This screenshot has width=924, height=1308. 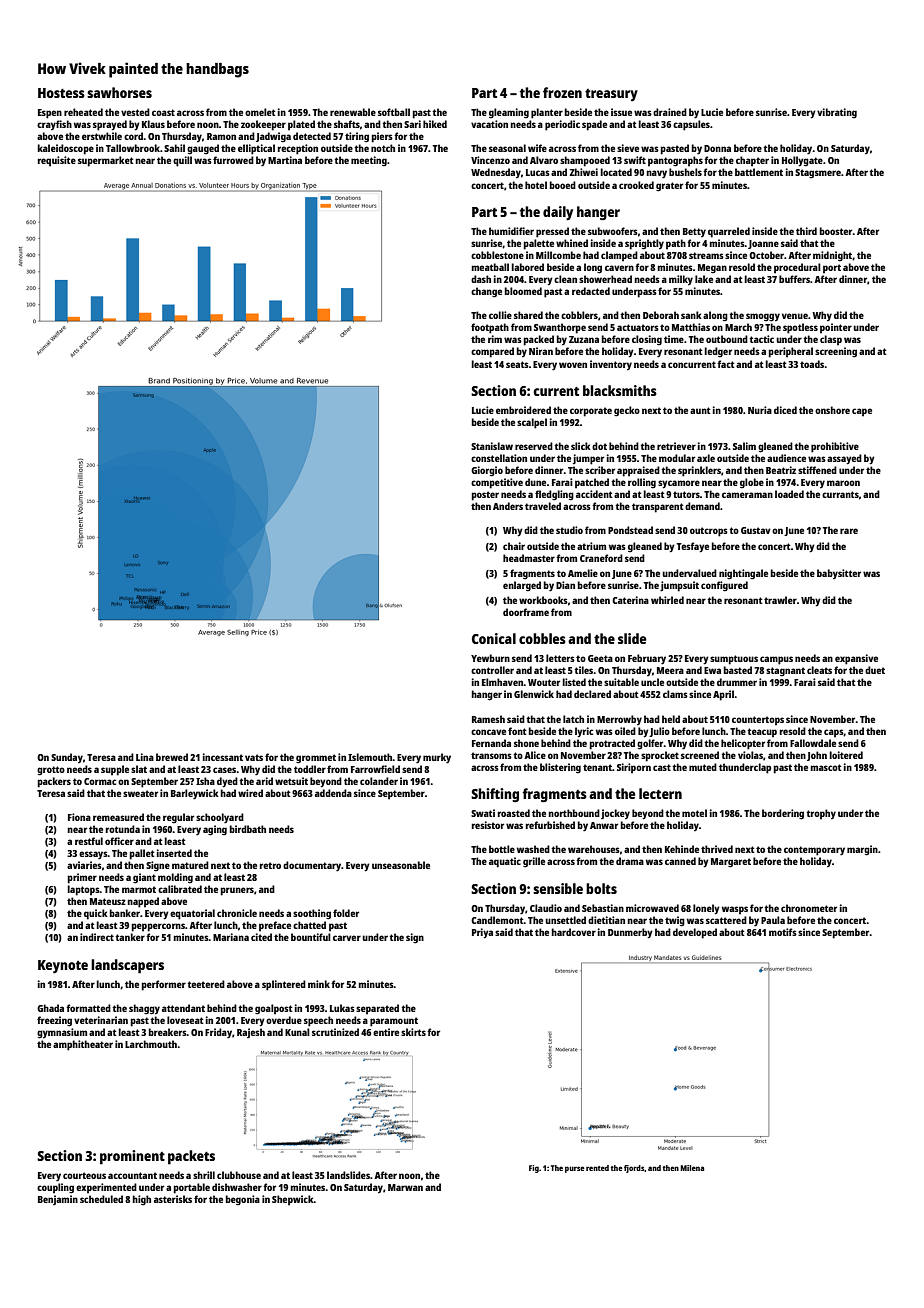 I want to click on vibrating, so click(x=837, y=113).
